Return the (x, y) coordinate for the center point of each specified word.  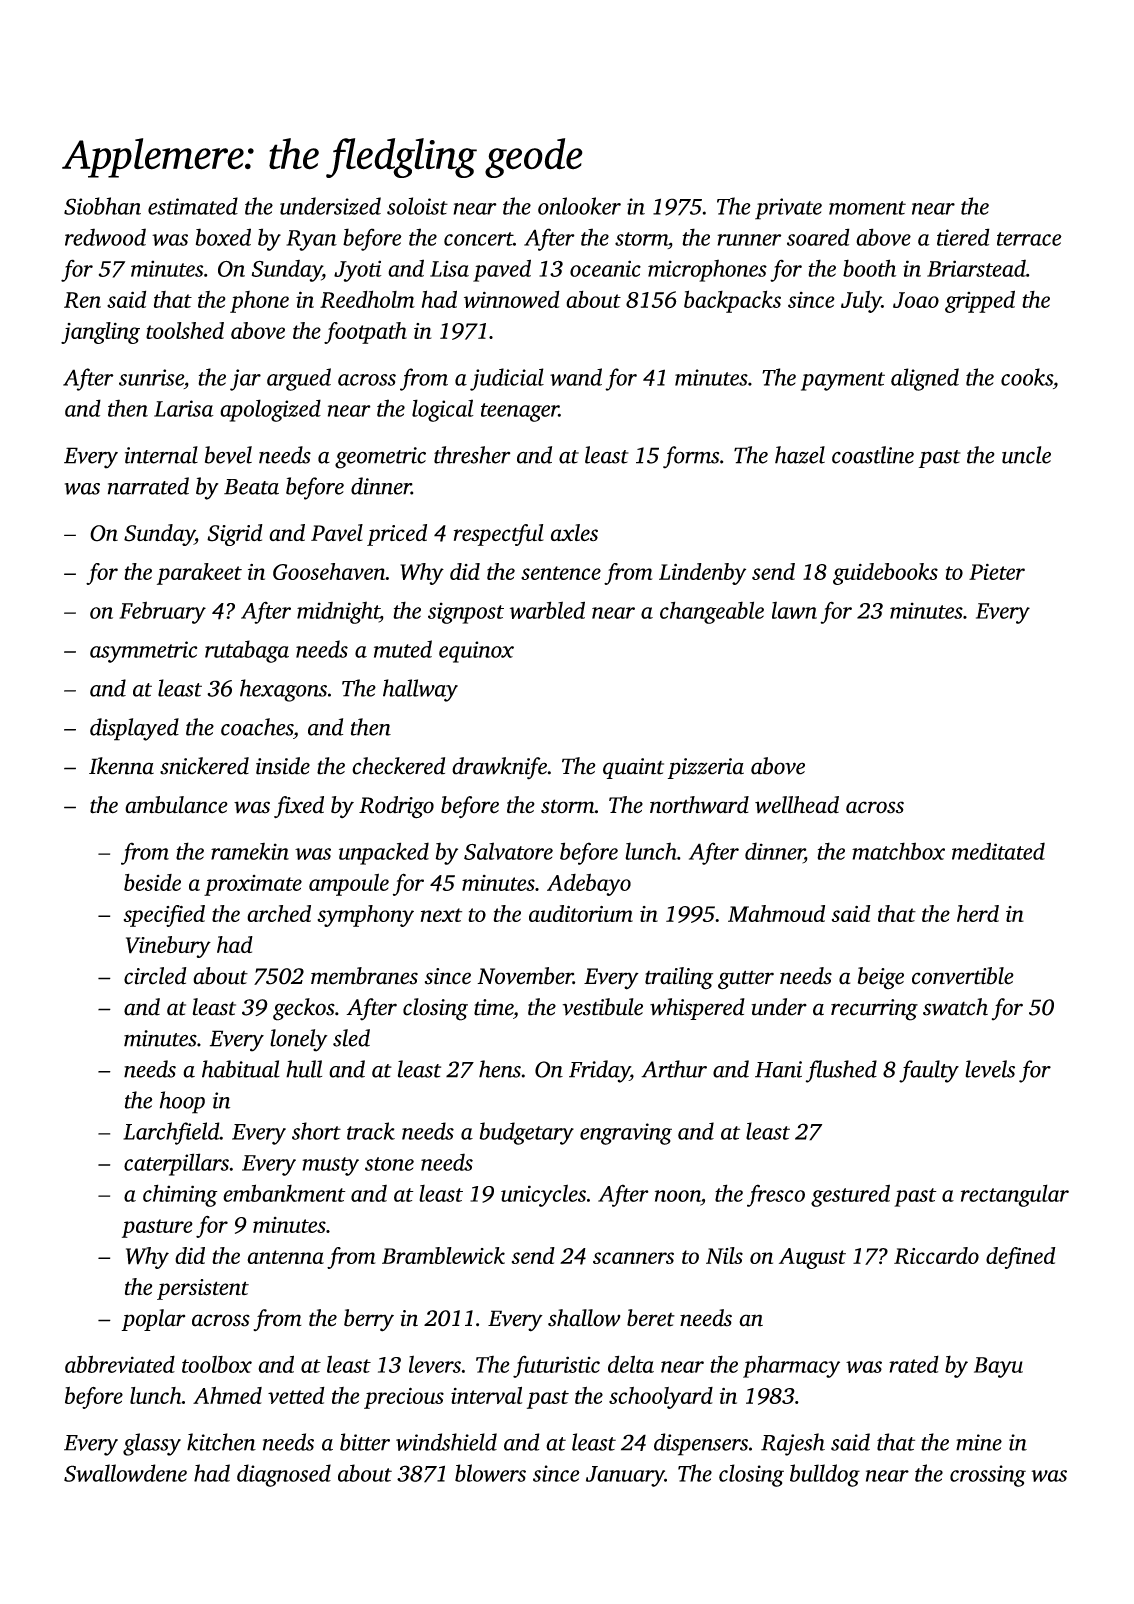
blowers (490, 1473)
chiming (180, 1195)
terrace (1029, 239)
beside (152, 882)
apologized (270, 410)
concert (478, 239)
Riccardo (936, 1255)
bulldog (825, 1475)
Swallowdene (125, 1473)
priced (397, 535)
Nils (724, 1255)
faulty (929, 1071)
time (493, 1007)
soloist (417, 206)
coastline (873, 455)
